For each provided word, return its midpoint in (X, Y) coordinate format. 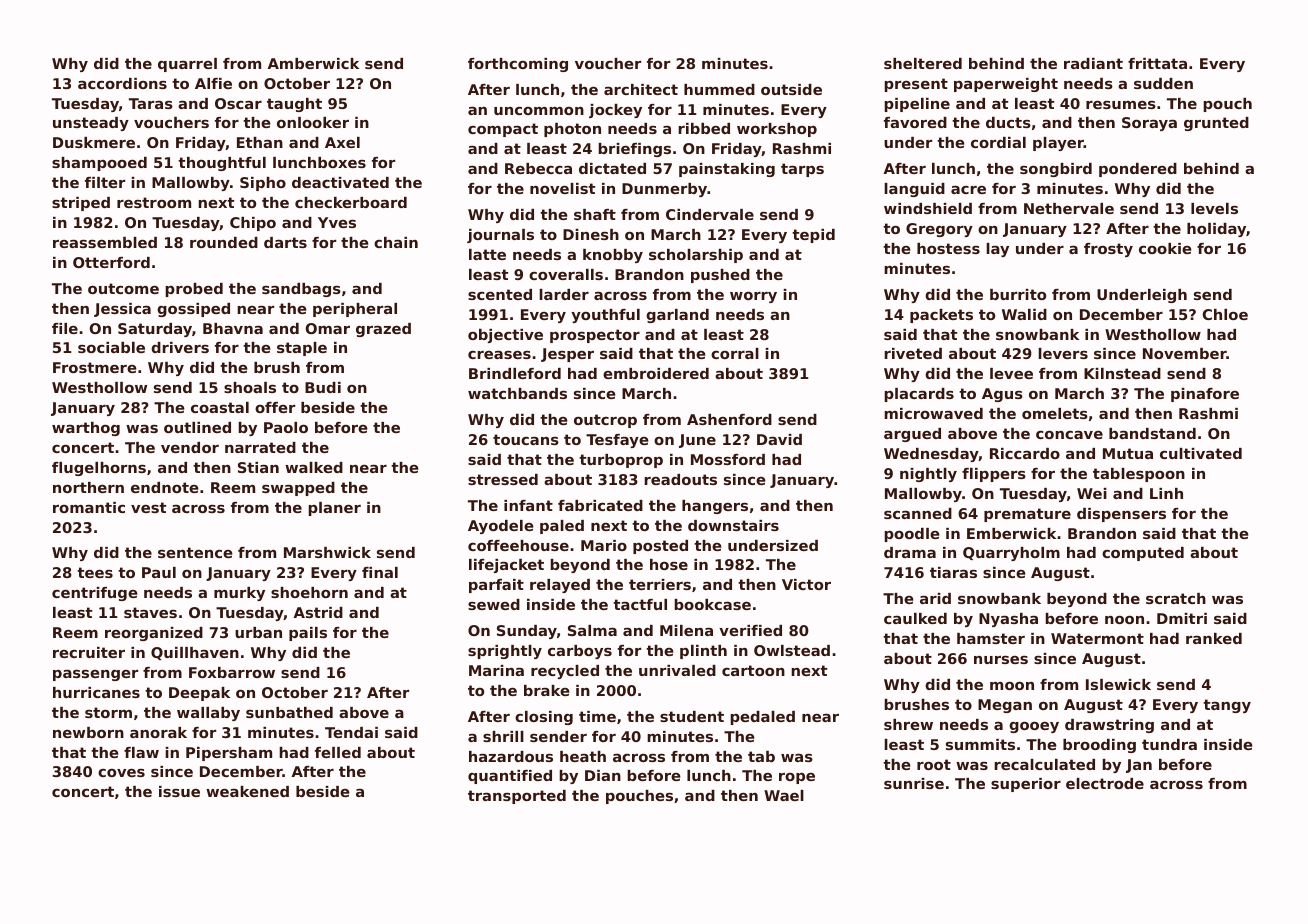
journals (500, 236)
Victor (806, 584)
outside (791, 89)
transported (517, 797)
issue (179, 791)
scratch (1176, 598)
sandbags (301, 290)
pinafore (1205, 395)
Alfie (213, 83)
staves (150, 612)
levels (1214, 208)
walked (314, 467)
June (697, 441)
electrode (1105, 783)
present (916, 85)
